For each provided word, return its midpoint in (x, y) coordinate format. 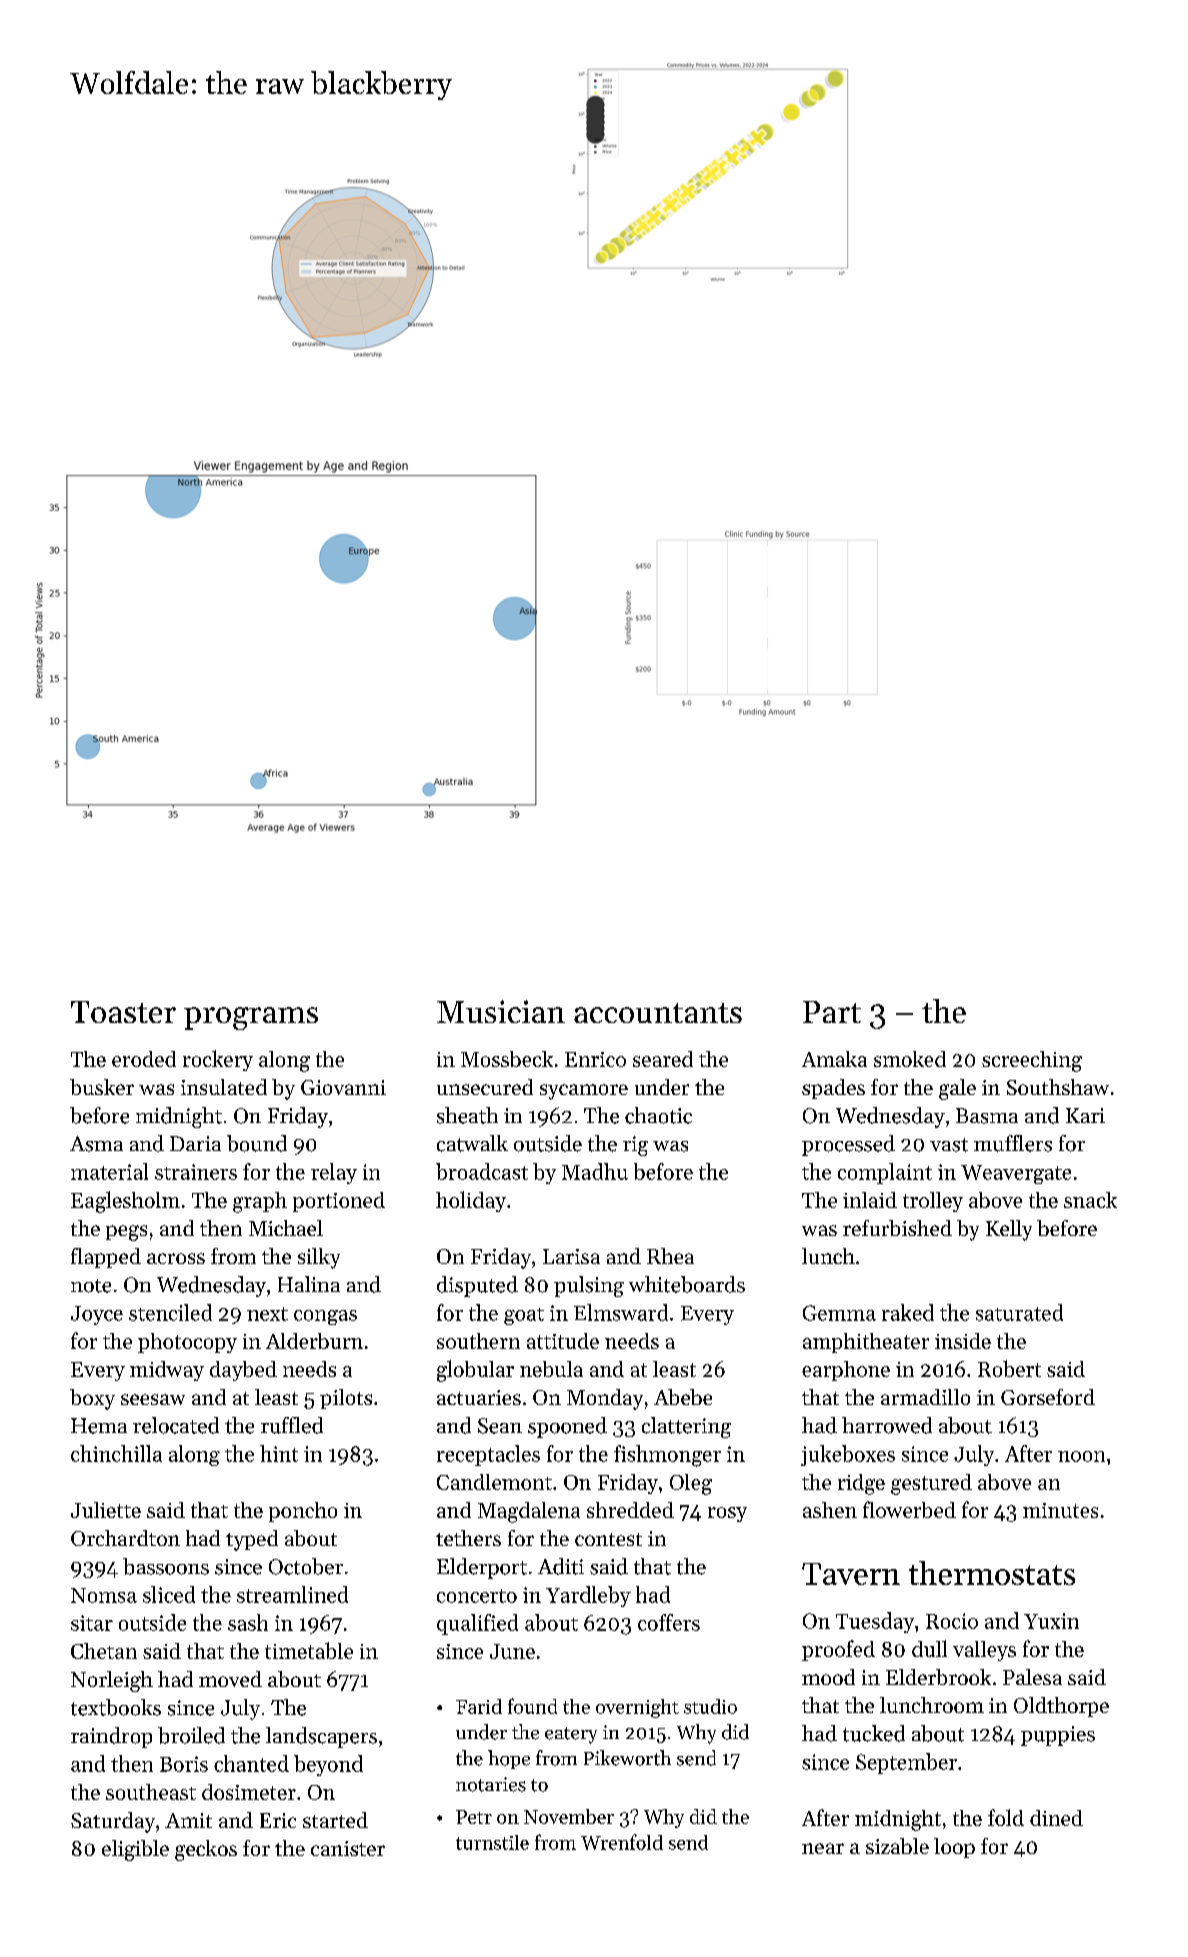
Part (832, 1012)
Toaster (123, 1012)
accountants (658, 1013)
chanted (251, 1763)
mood (828, 1677)
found (532, 1706)
